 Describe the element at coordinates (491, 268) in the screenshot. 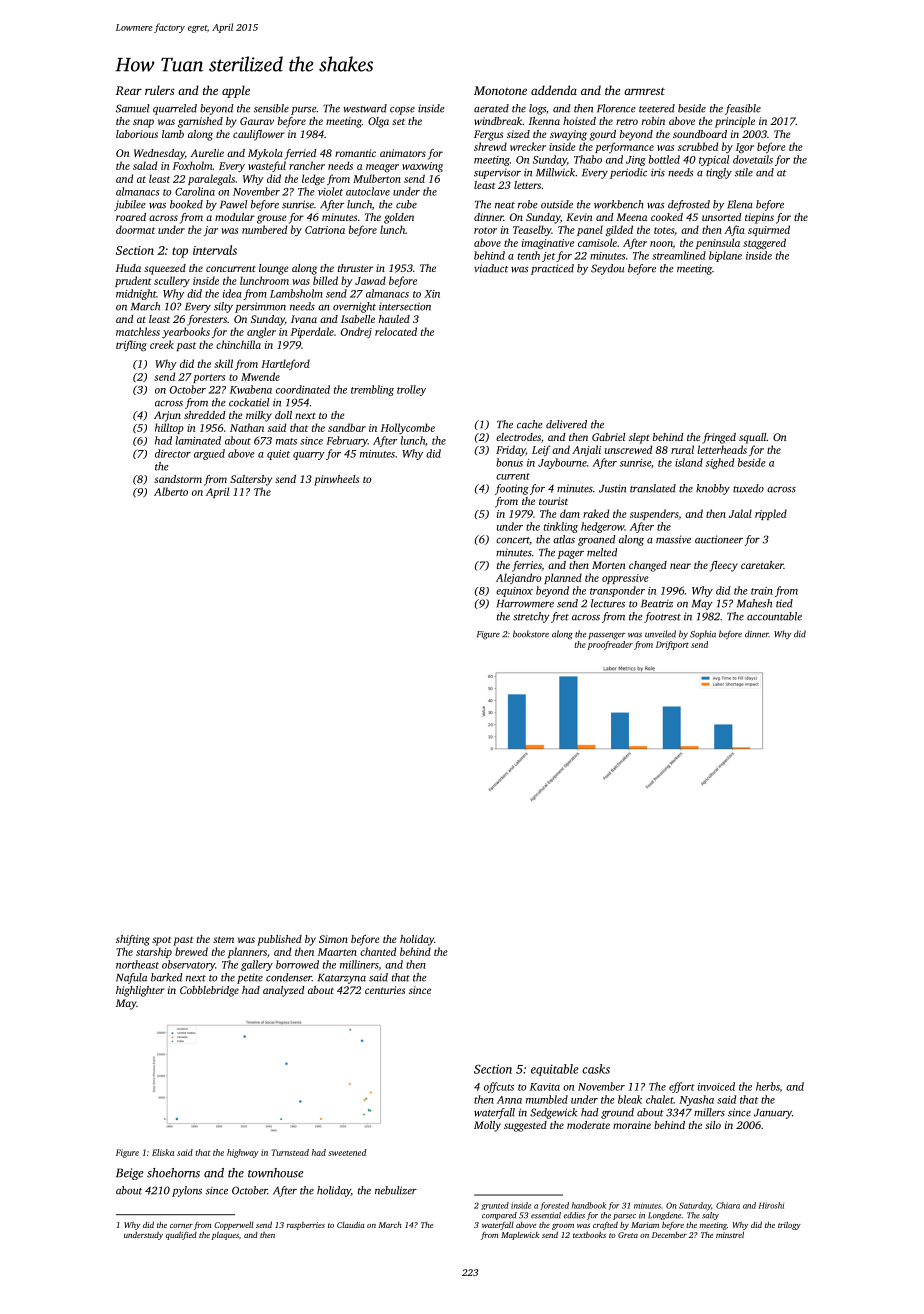

I see `viaduct` at that location.
